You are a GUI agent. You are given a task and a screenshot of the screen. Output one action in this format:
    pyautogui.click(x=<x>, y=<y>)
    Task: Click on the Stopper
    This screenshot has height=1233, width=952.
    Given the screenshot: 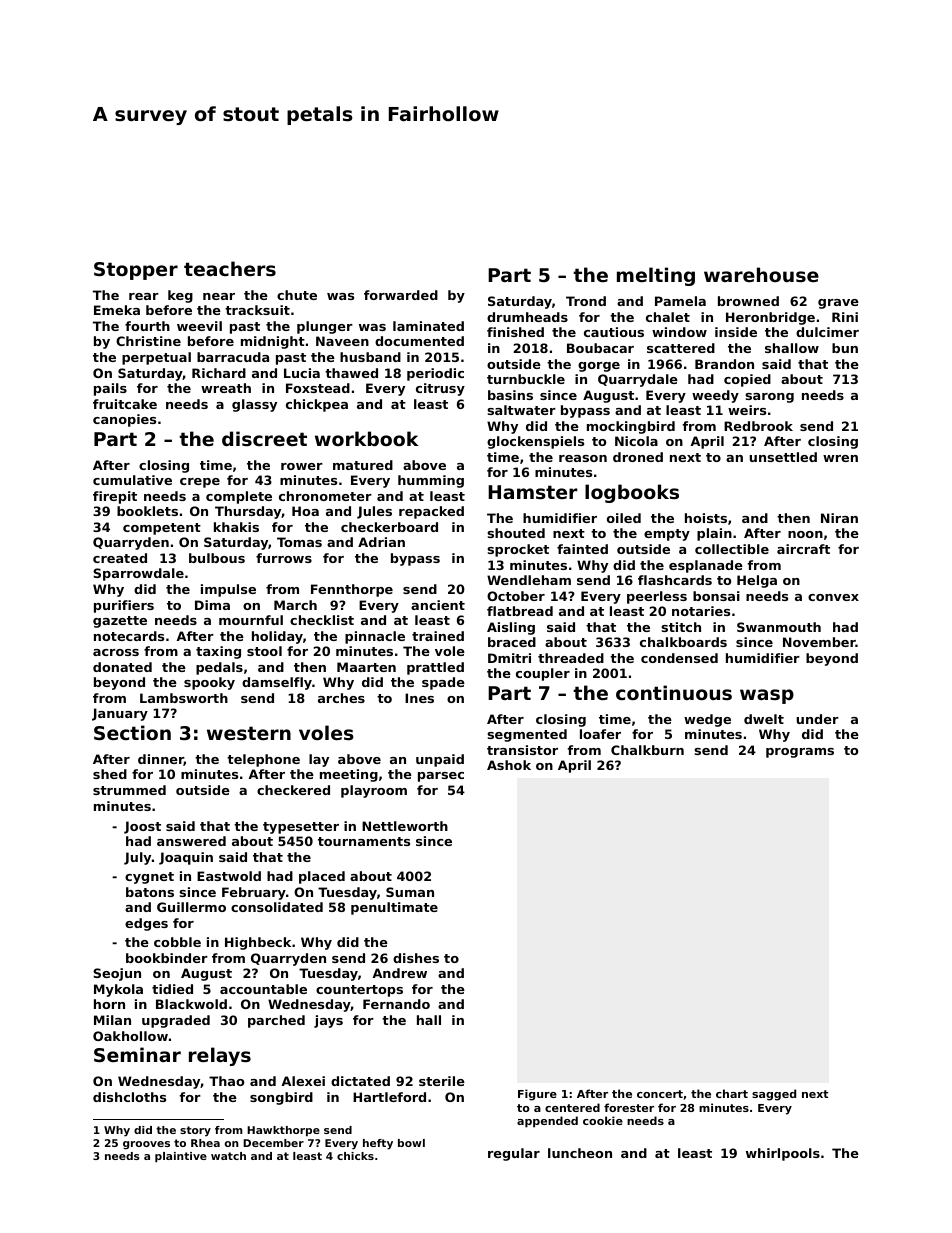 What is the action you would take?
    pyautogui.click(x=136, y=271)
